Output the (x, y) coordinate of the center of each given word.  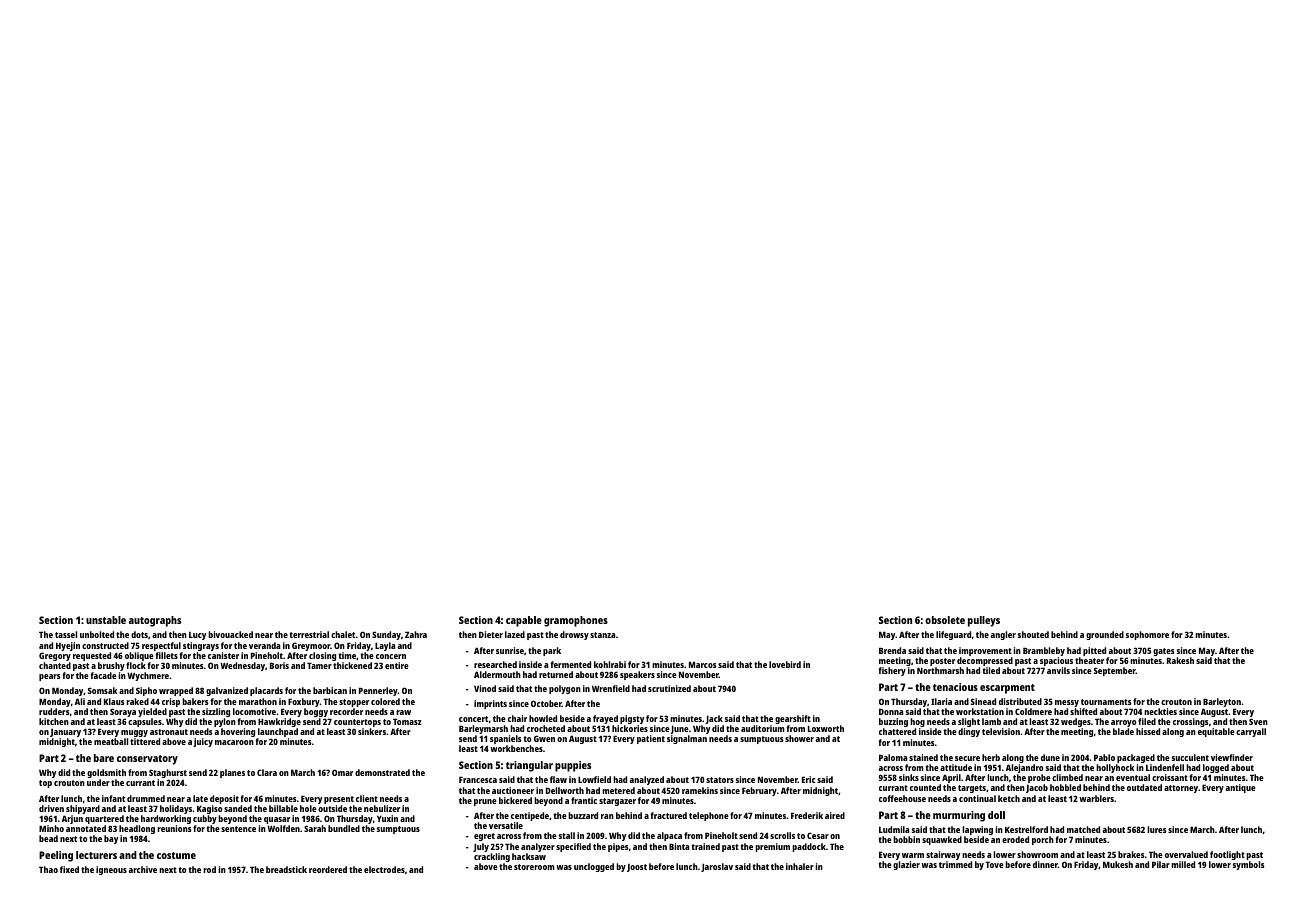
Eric (808, 779)
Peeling (56, 856)
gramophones (576, 621)
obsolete (945, 620)
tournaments (1106, 702)
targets (972, 789)
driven (51, 808)
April (951, 779)
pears (50, 677)
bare (104, 758)
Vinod (485, 688)
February (759, 791)
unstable (106, 620)
